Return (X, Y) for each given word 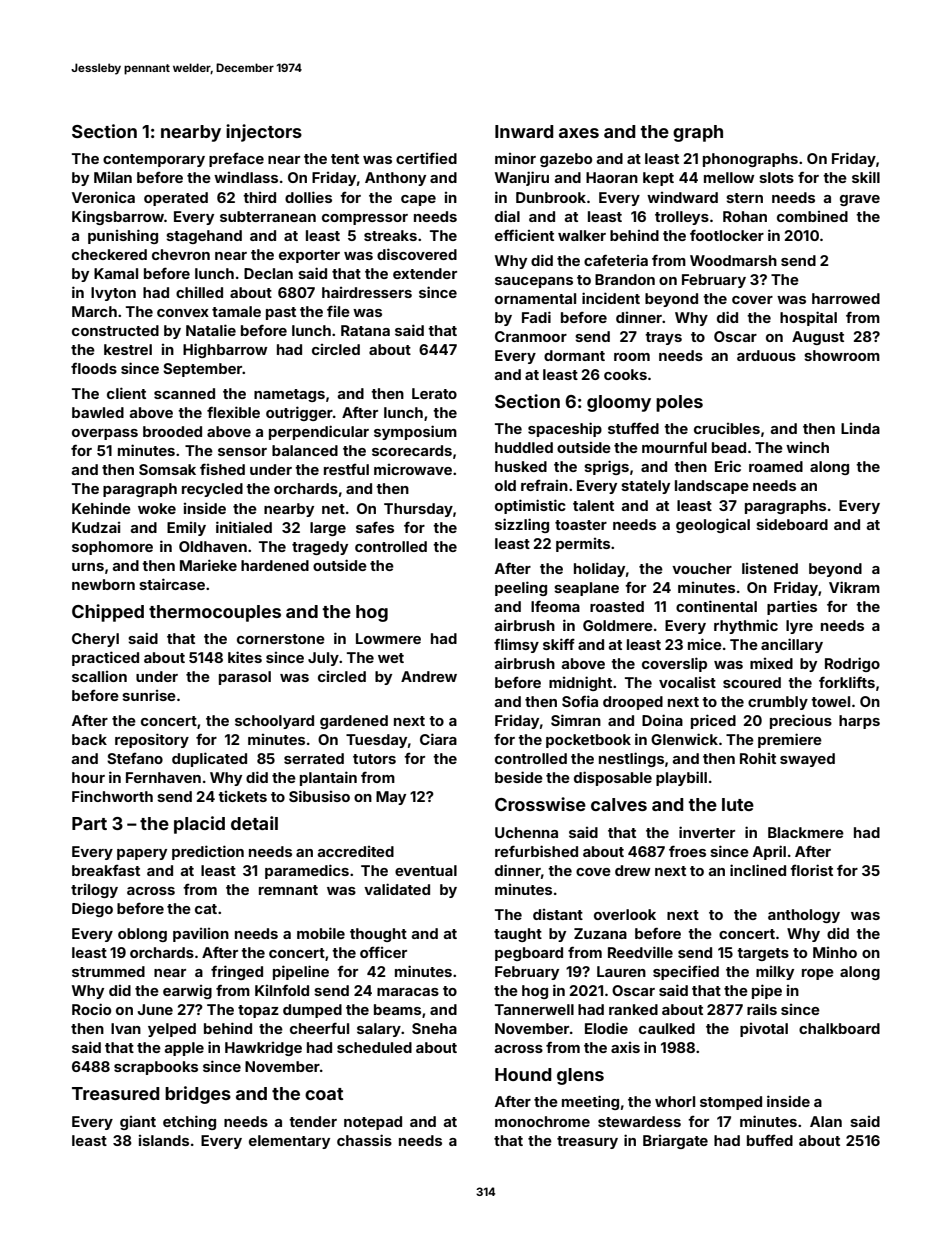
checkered (109, 254)
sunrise (149, 695)
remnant (288, 890)
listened (770, 568)
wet (391, 658)
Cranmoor (531, 336)
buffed (770, 1140)
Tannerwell (534, 1009)
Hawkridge (263, 1049)
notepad (373, 1123)
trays (663, 338)
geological (713, 525)
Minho (835, 952)
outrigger (299, 413)
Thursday (418, 510)
